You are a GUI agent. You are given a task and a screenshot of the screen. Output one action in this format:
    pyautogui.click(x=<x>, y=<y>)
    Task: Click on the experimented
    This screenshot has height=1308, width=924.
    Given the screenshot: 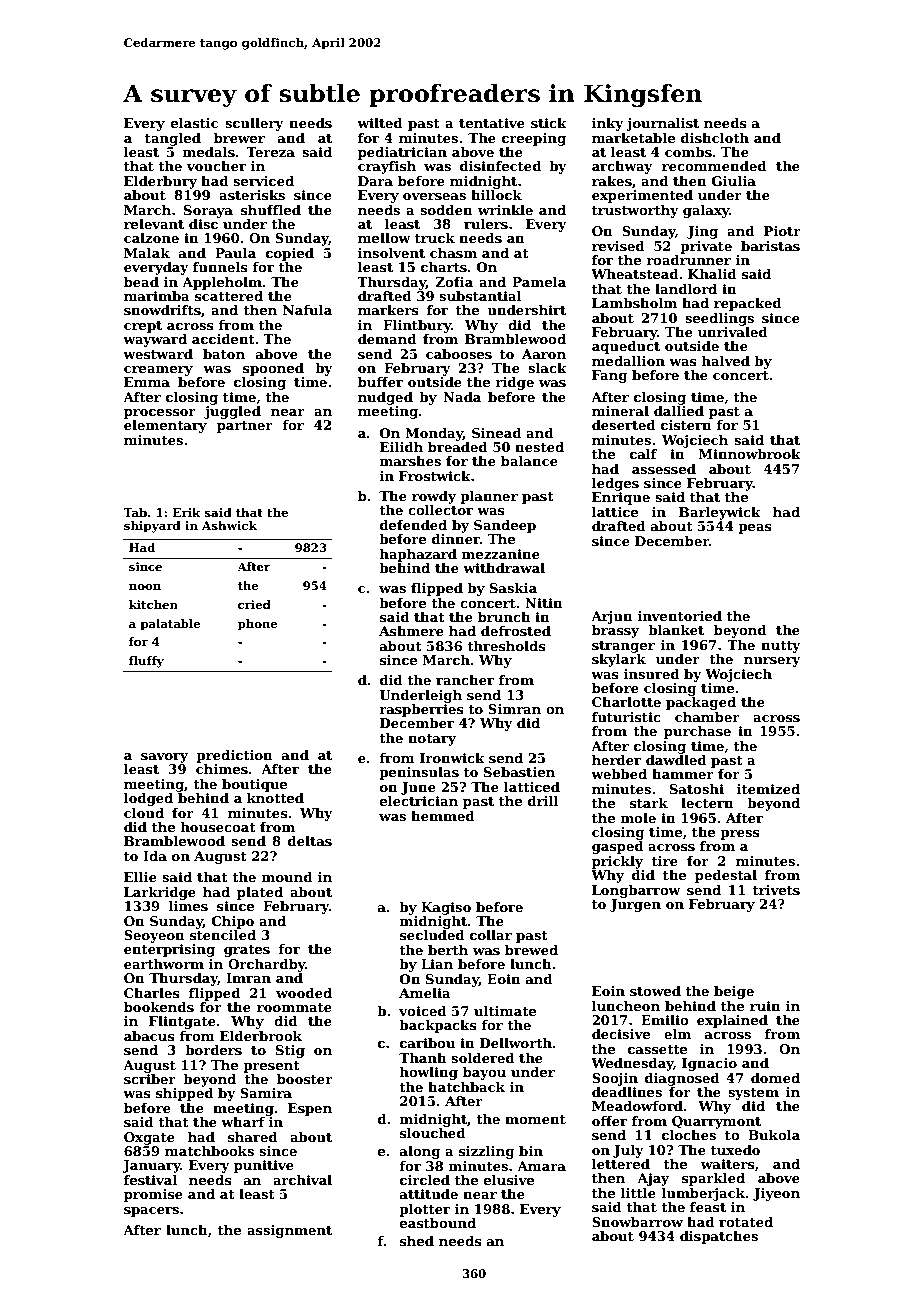 What is the action you would take?
    pyautogui.click(x=642, y=196)
